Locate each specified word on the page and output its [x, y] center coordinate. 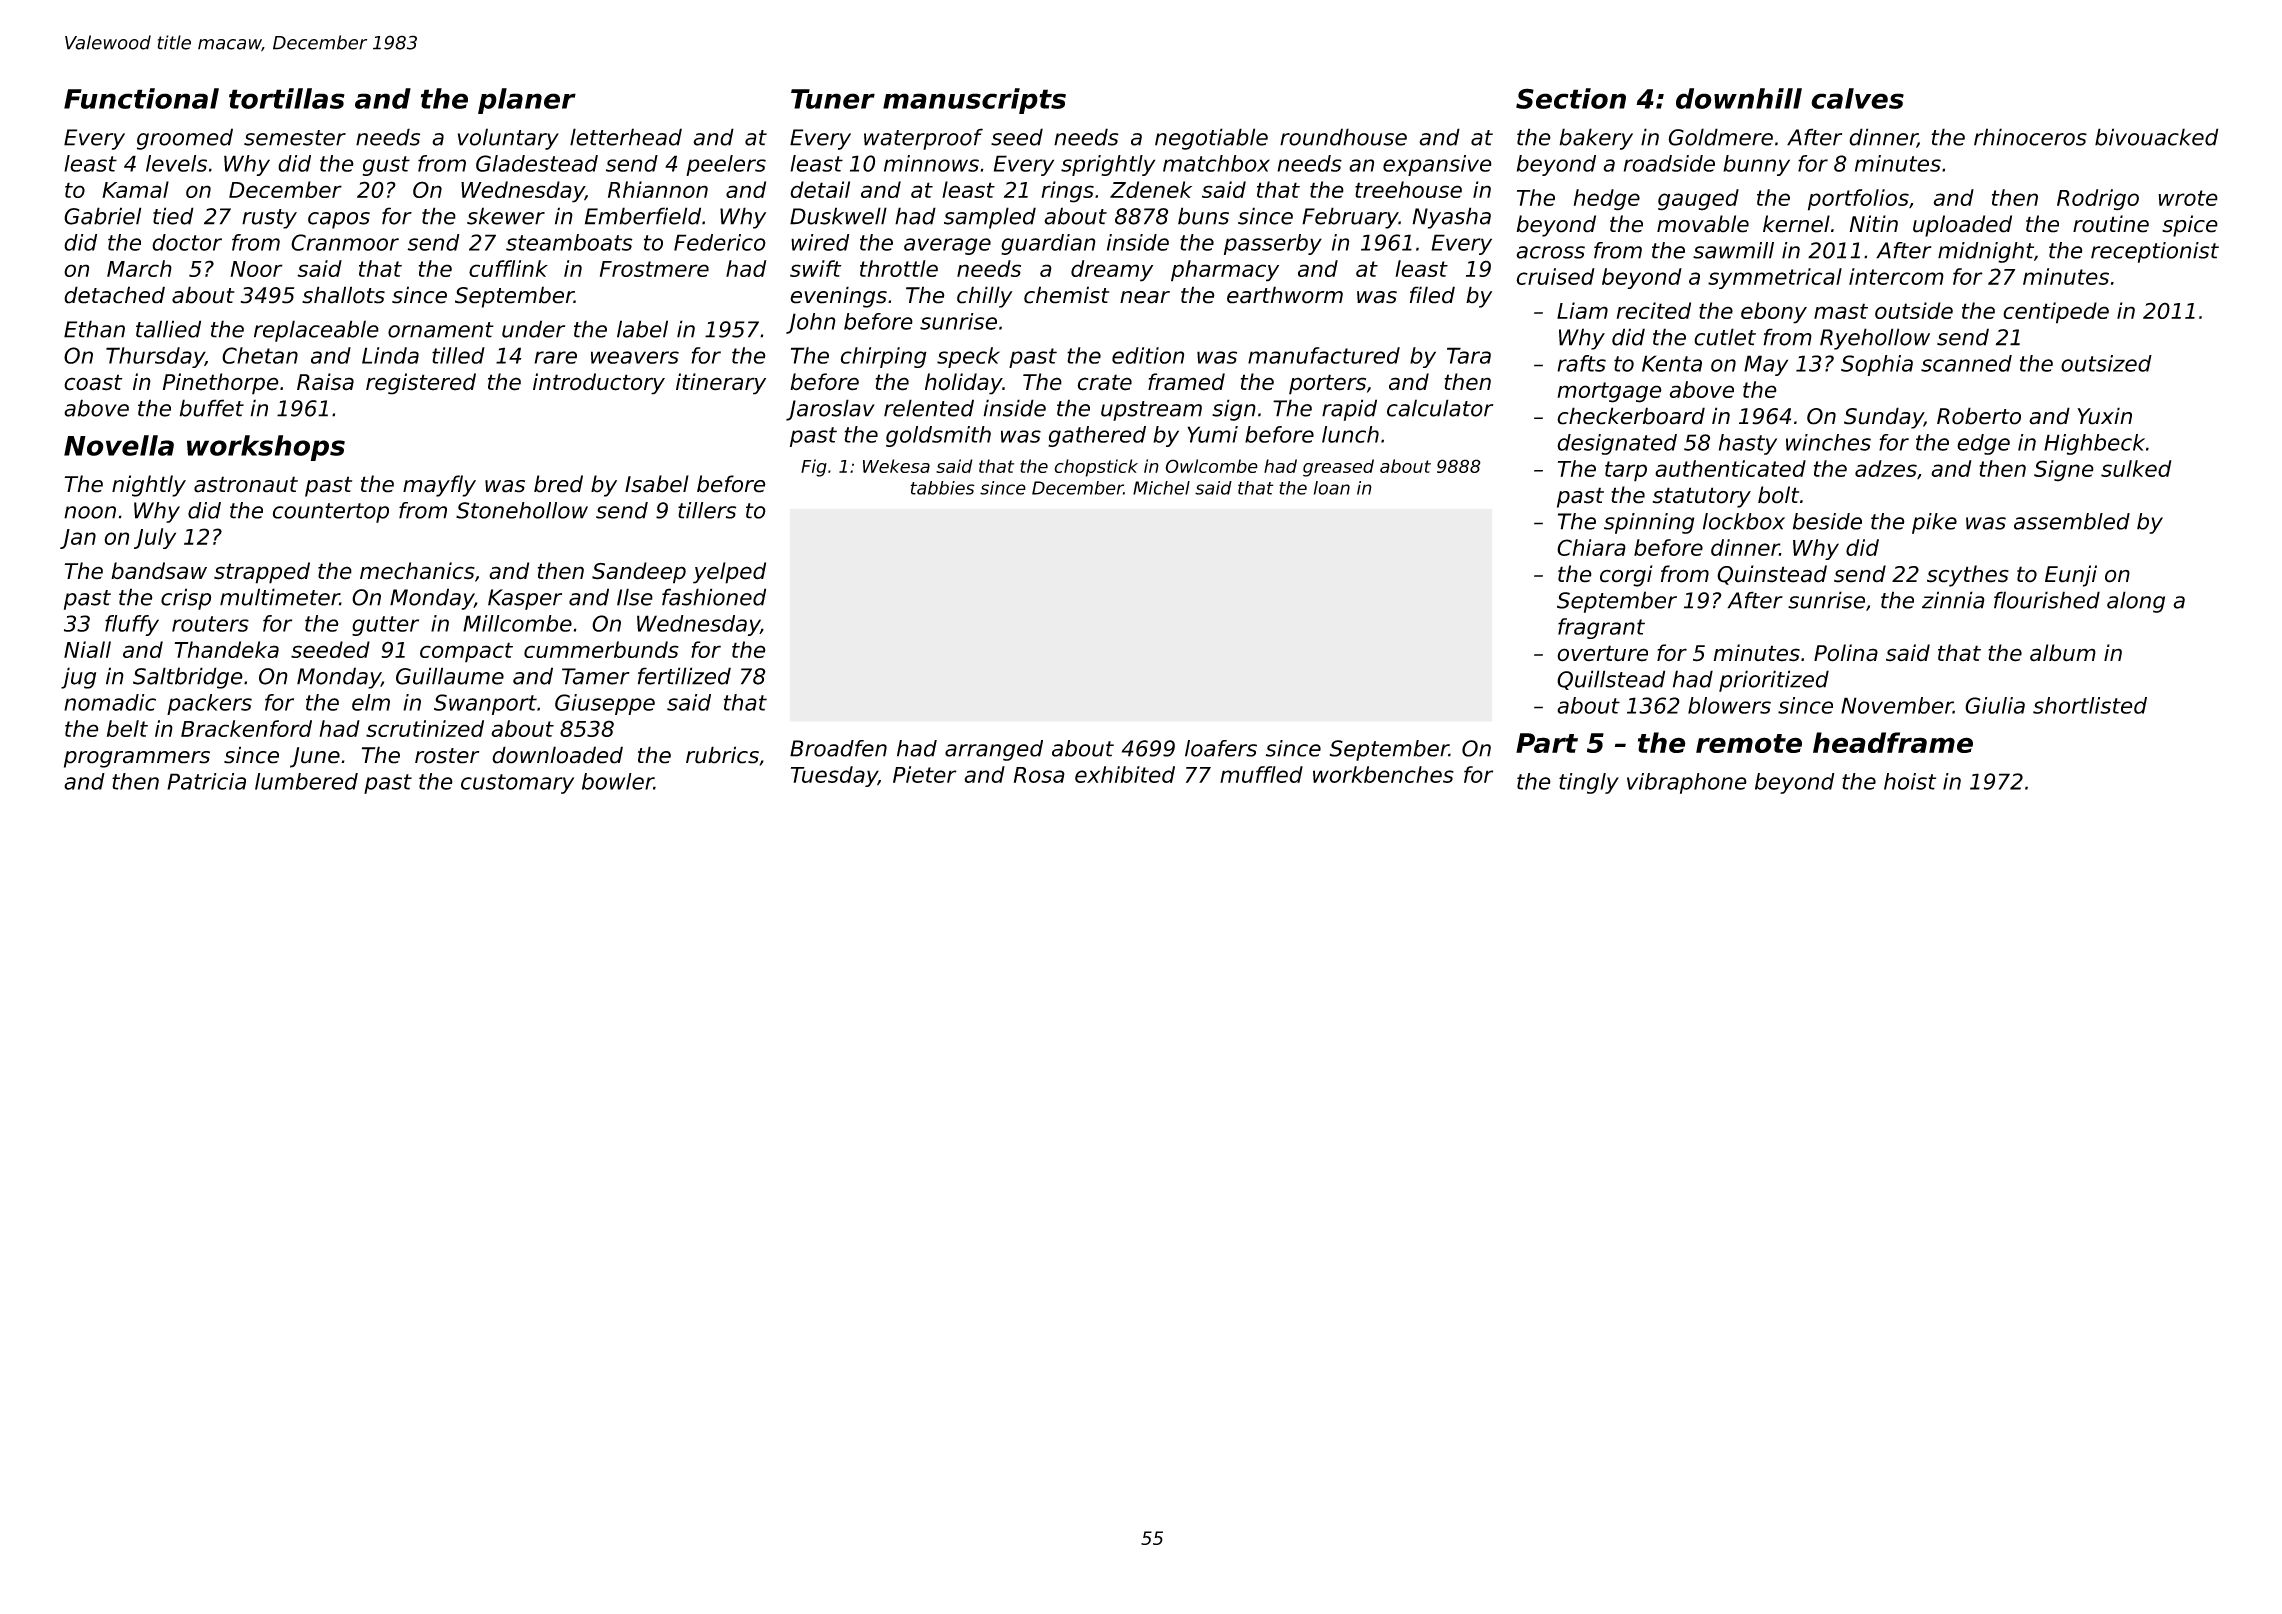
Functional [141, 98]
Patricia [206, 781]
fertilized [684, 676]
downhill [1739, 98]
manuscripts [974, 101]
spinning [1649, 523]
